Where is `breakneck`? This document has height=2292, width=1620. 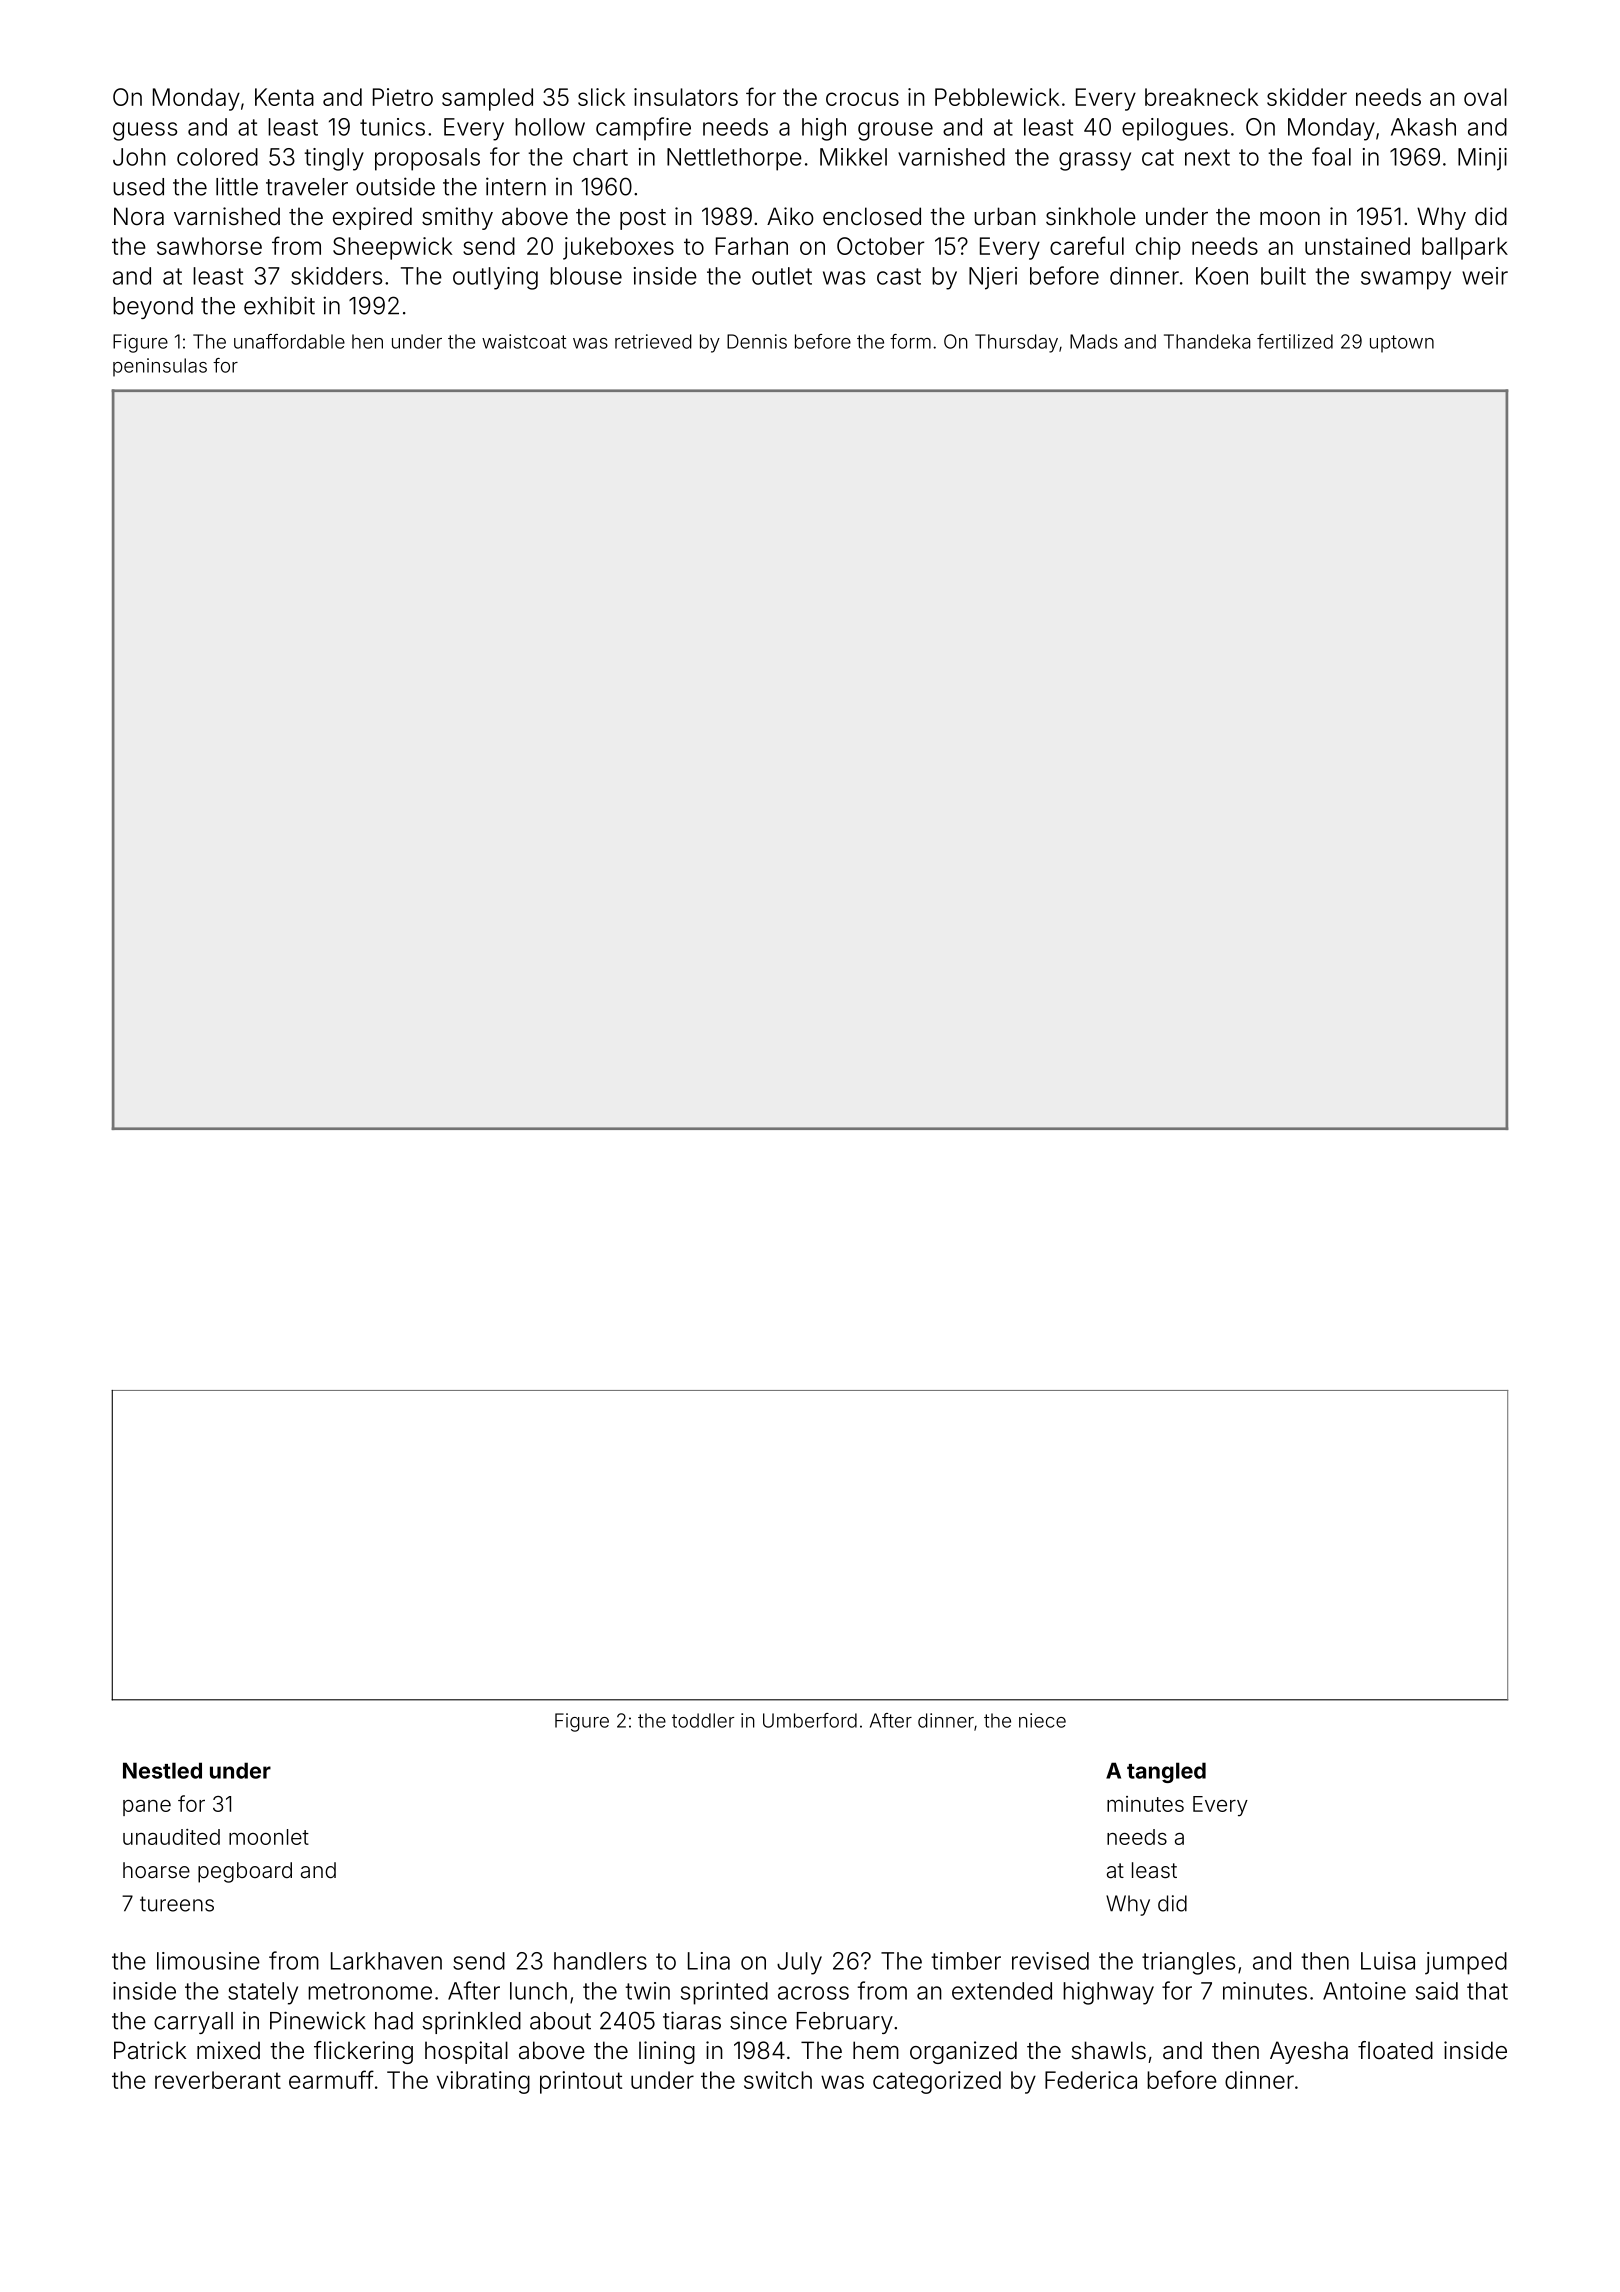 breakneck is located at coordinates (1201, 97).
